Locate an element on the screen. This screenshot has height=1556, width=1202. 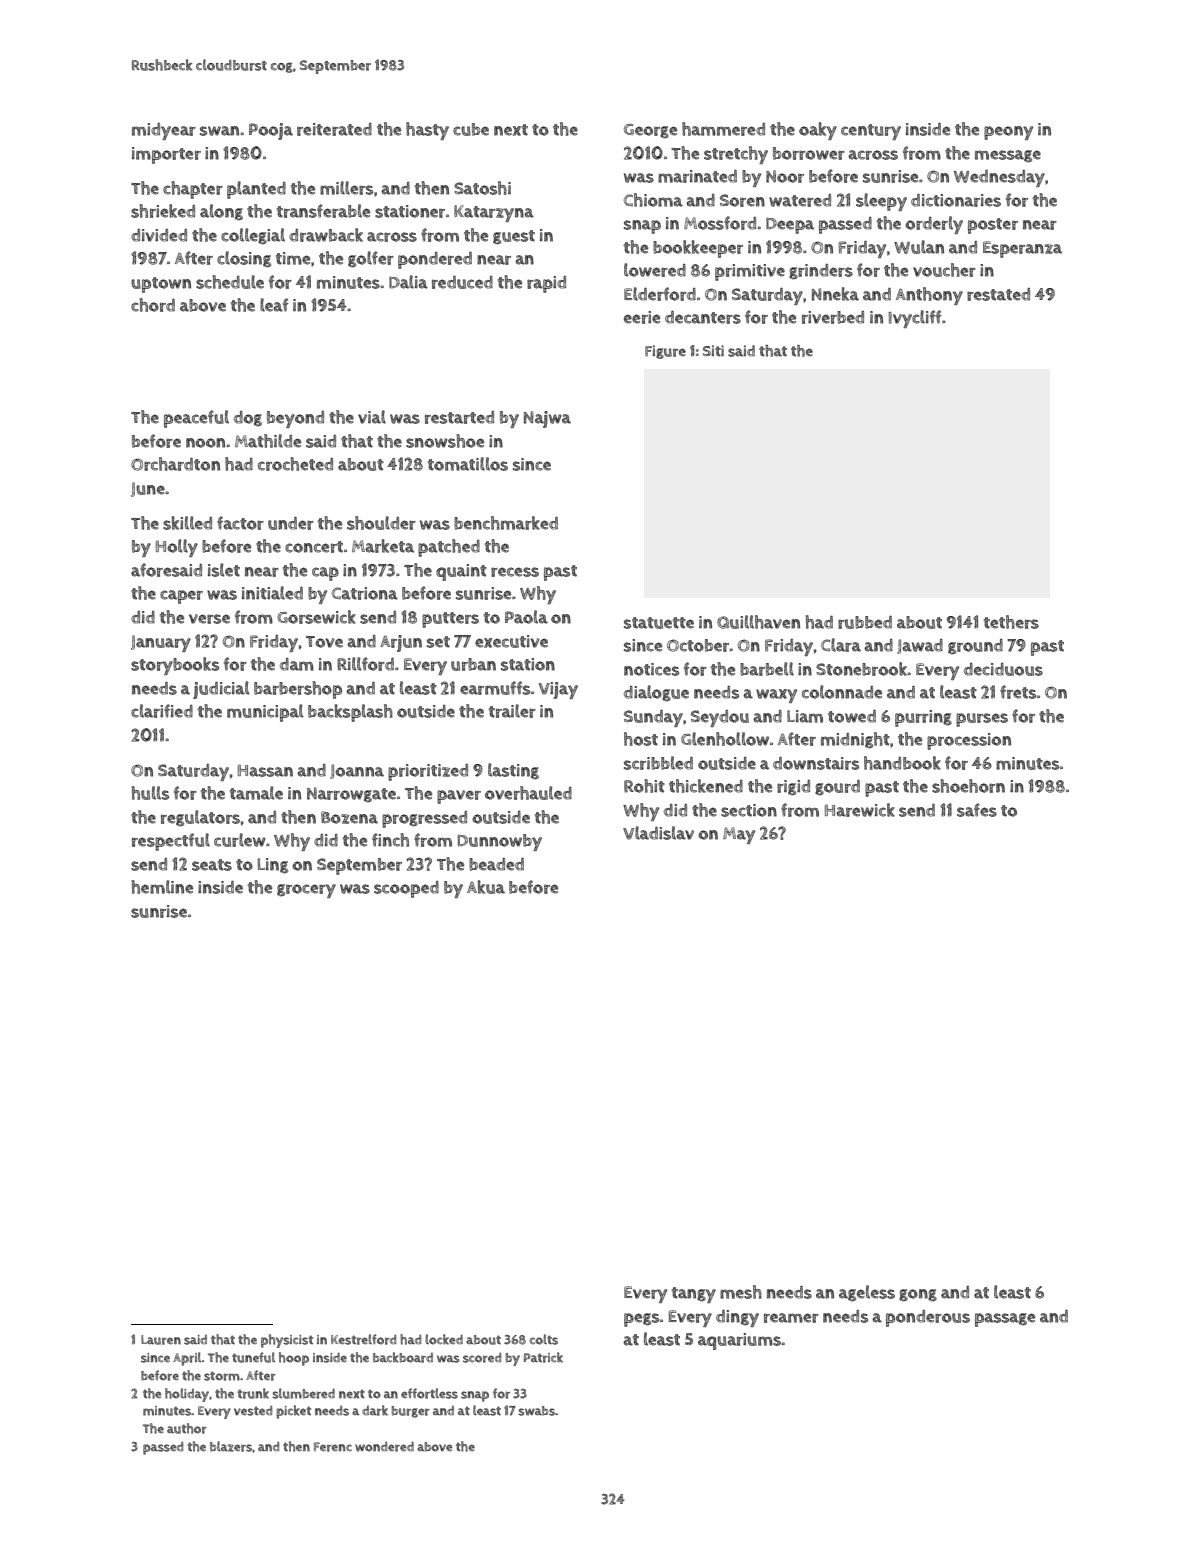
Ivycliff is located at coordinates (914, 319).
